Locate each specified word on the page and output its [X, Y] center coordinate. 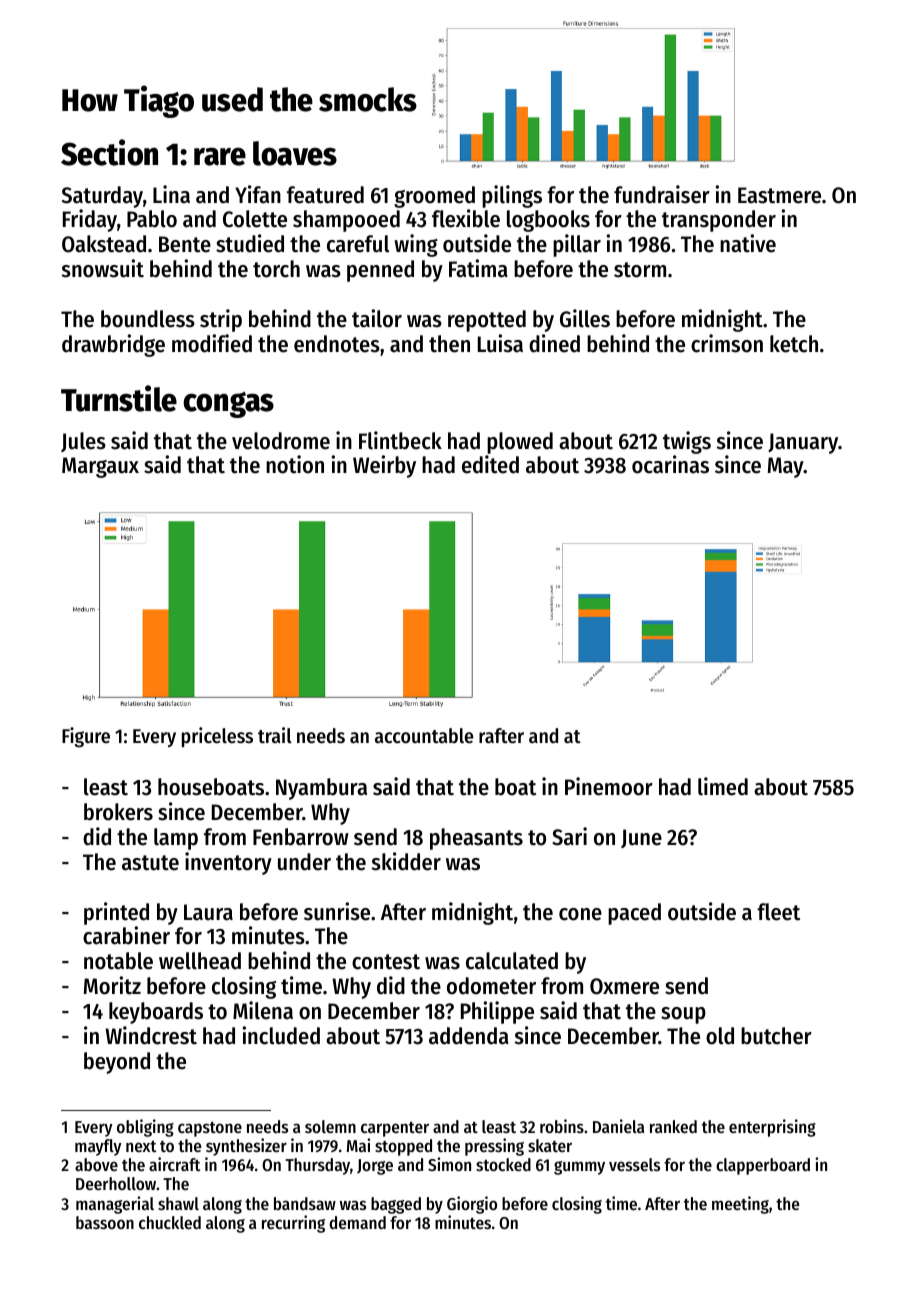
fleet [778, 912]
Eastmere [779, 195]
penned [380, 271]
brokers [118, 812]
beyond [117, 1063]
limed [723, 786]
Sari [569, 836]
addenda [469, 1036]
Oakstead [104, 244]
